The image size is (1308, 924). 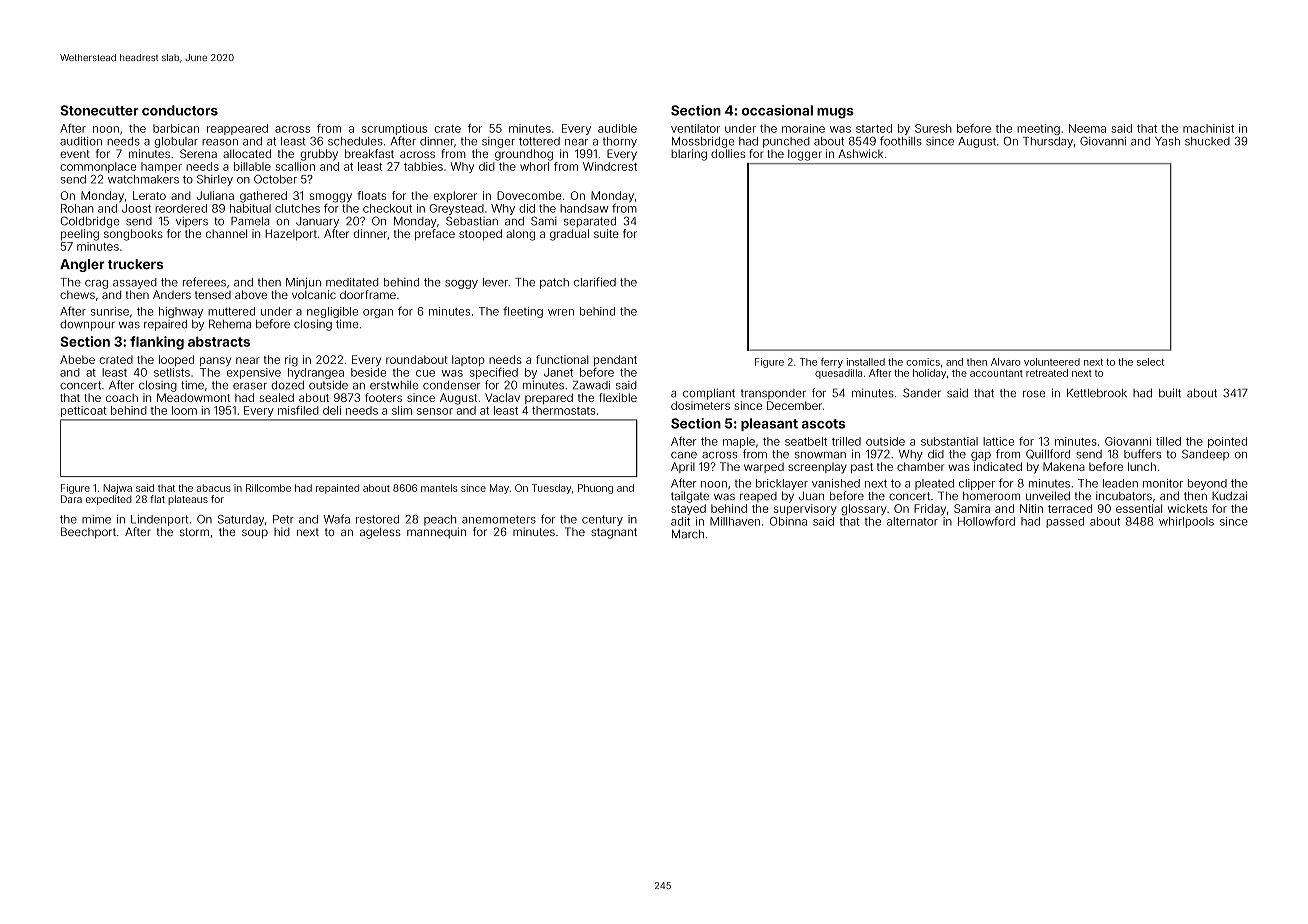 What do you see at coordinates (769, 424) in the image?
I see `pleasant` at bounding box center [769, 424].
